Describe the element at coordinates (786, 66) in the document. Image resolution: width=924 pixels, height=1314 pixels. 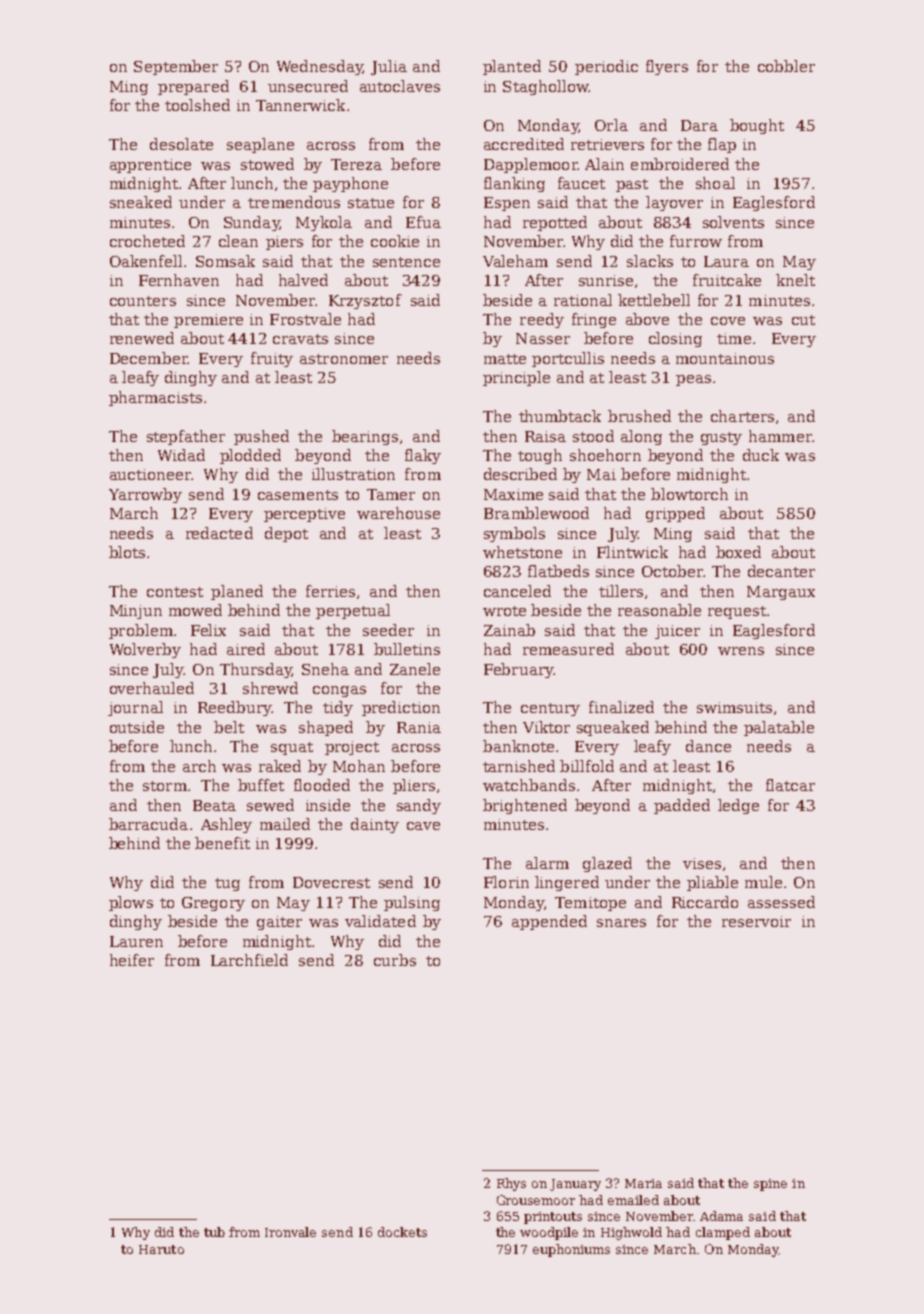
I see `cobbler` at that location.
